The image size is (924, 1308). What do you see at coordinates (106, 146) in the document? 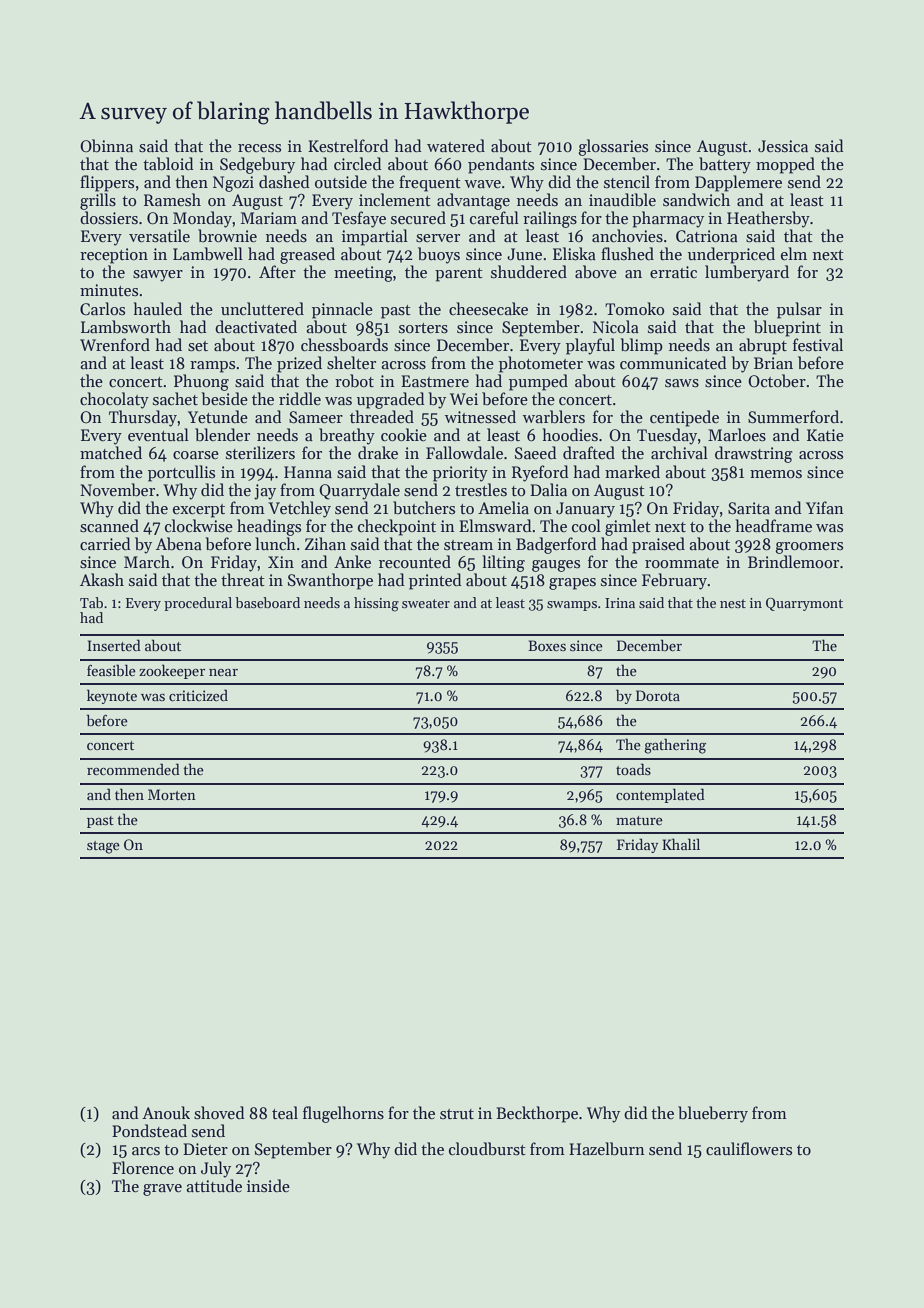
I see `Obinna` at bounding box center [106, 146].
